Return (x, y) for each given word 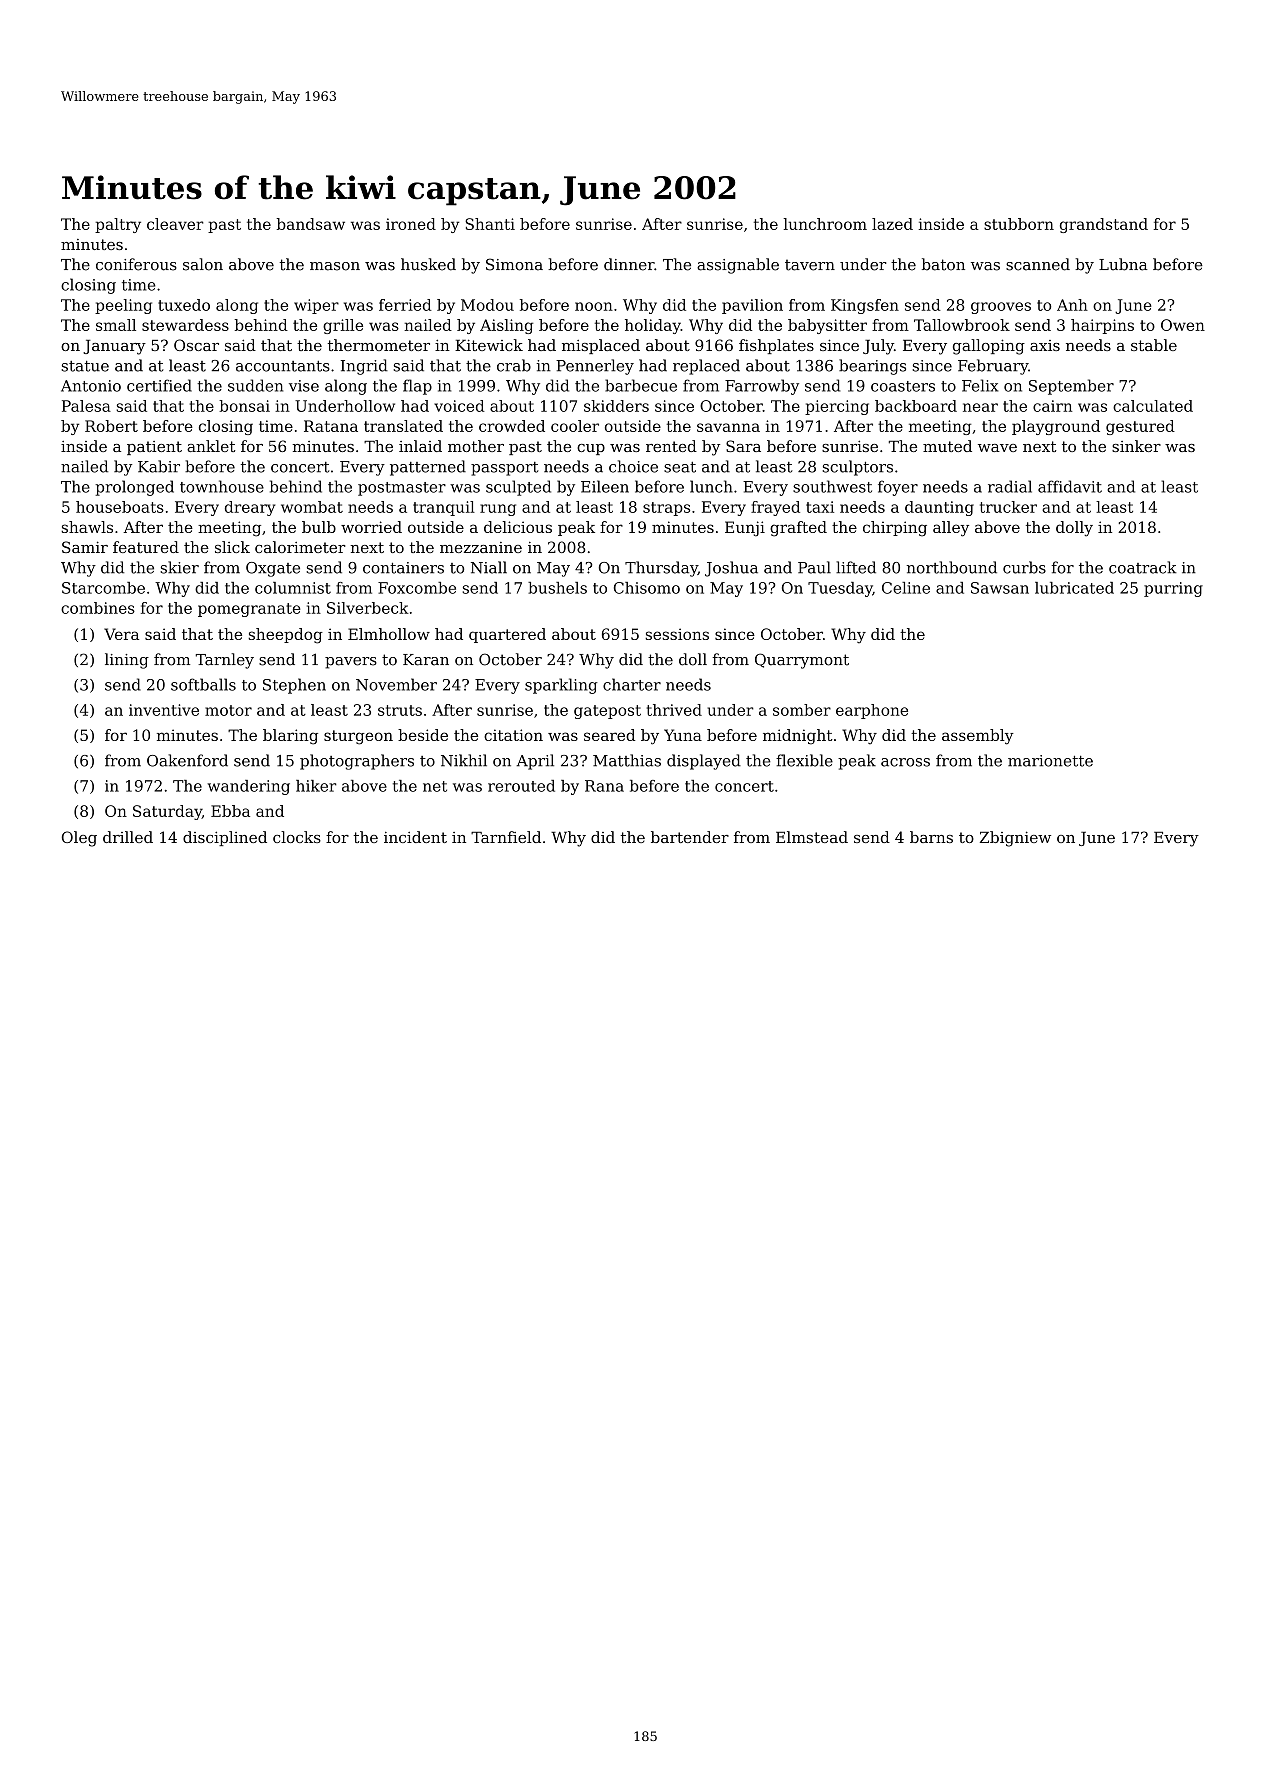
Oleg (79, 839)
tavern (810, 265)
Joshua (731, 569)
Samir (85, 547)
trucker (1008, 507)
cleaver (175, 224)
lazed (892, 224)
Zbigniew (1015, 839)
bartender (690, 837)
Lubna (1123, 264)
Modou (487, 305)
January (114, 347)
